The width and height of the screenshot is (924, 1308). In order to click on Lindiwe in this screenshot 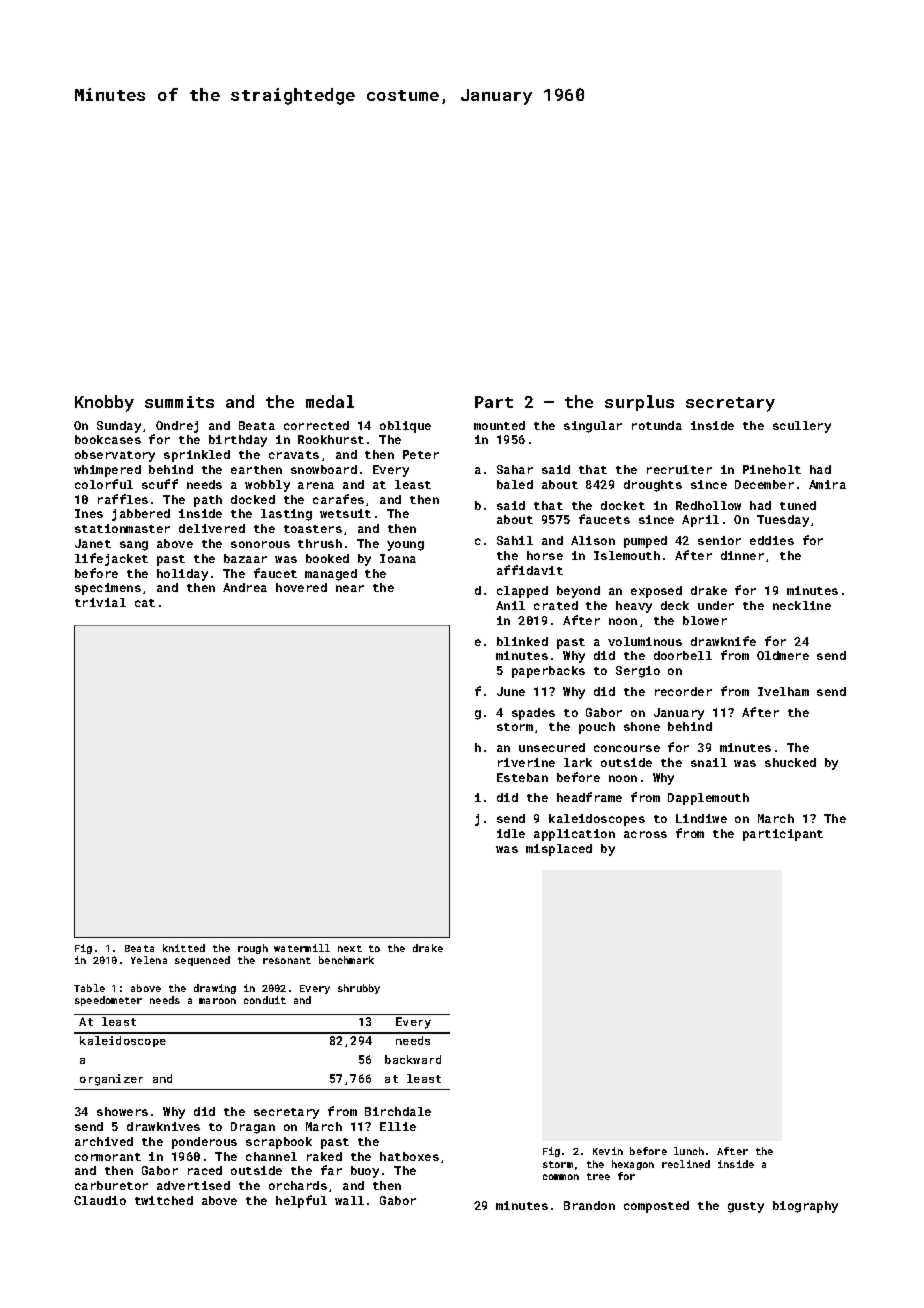, I will do `click(701, 818)`.
